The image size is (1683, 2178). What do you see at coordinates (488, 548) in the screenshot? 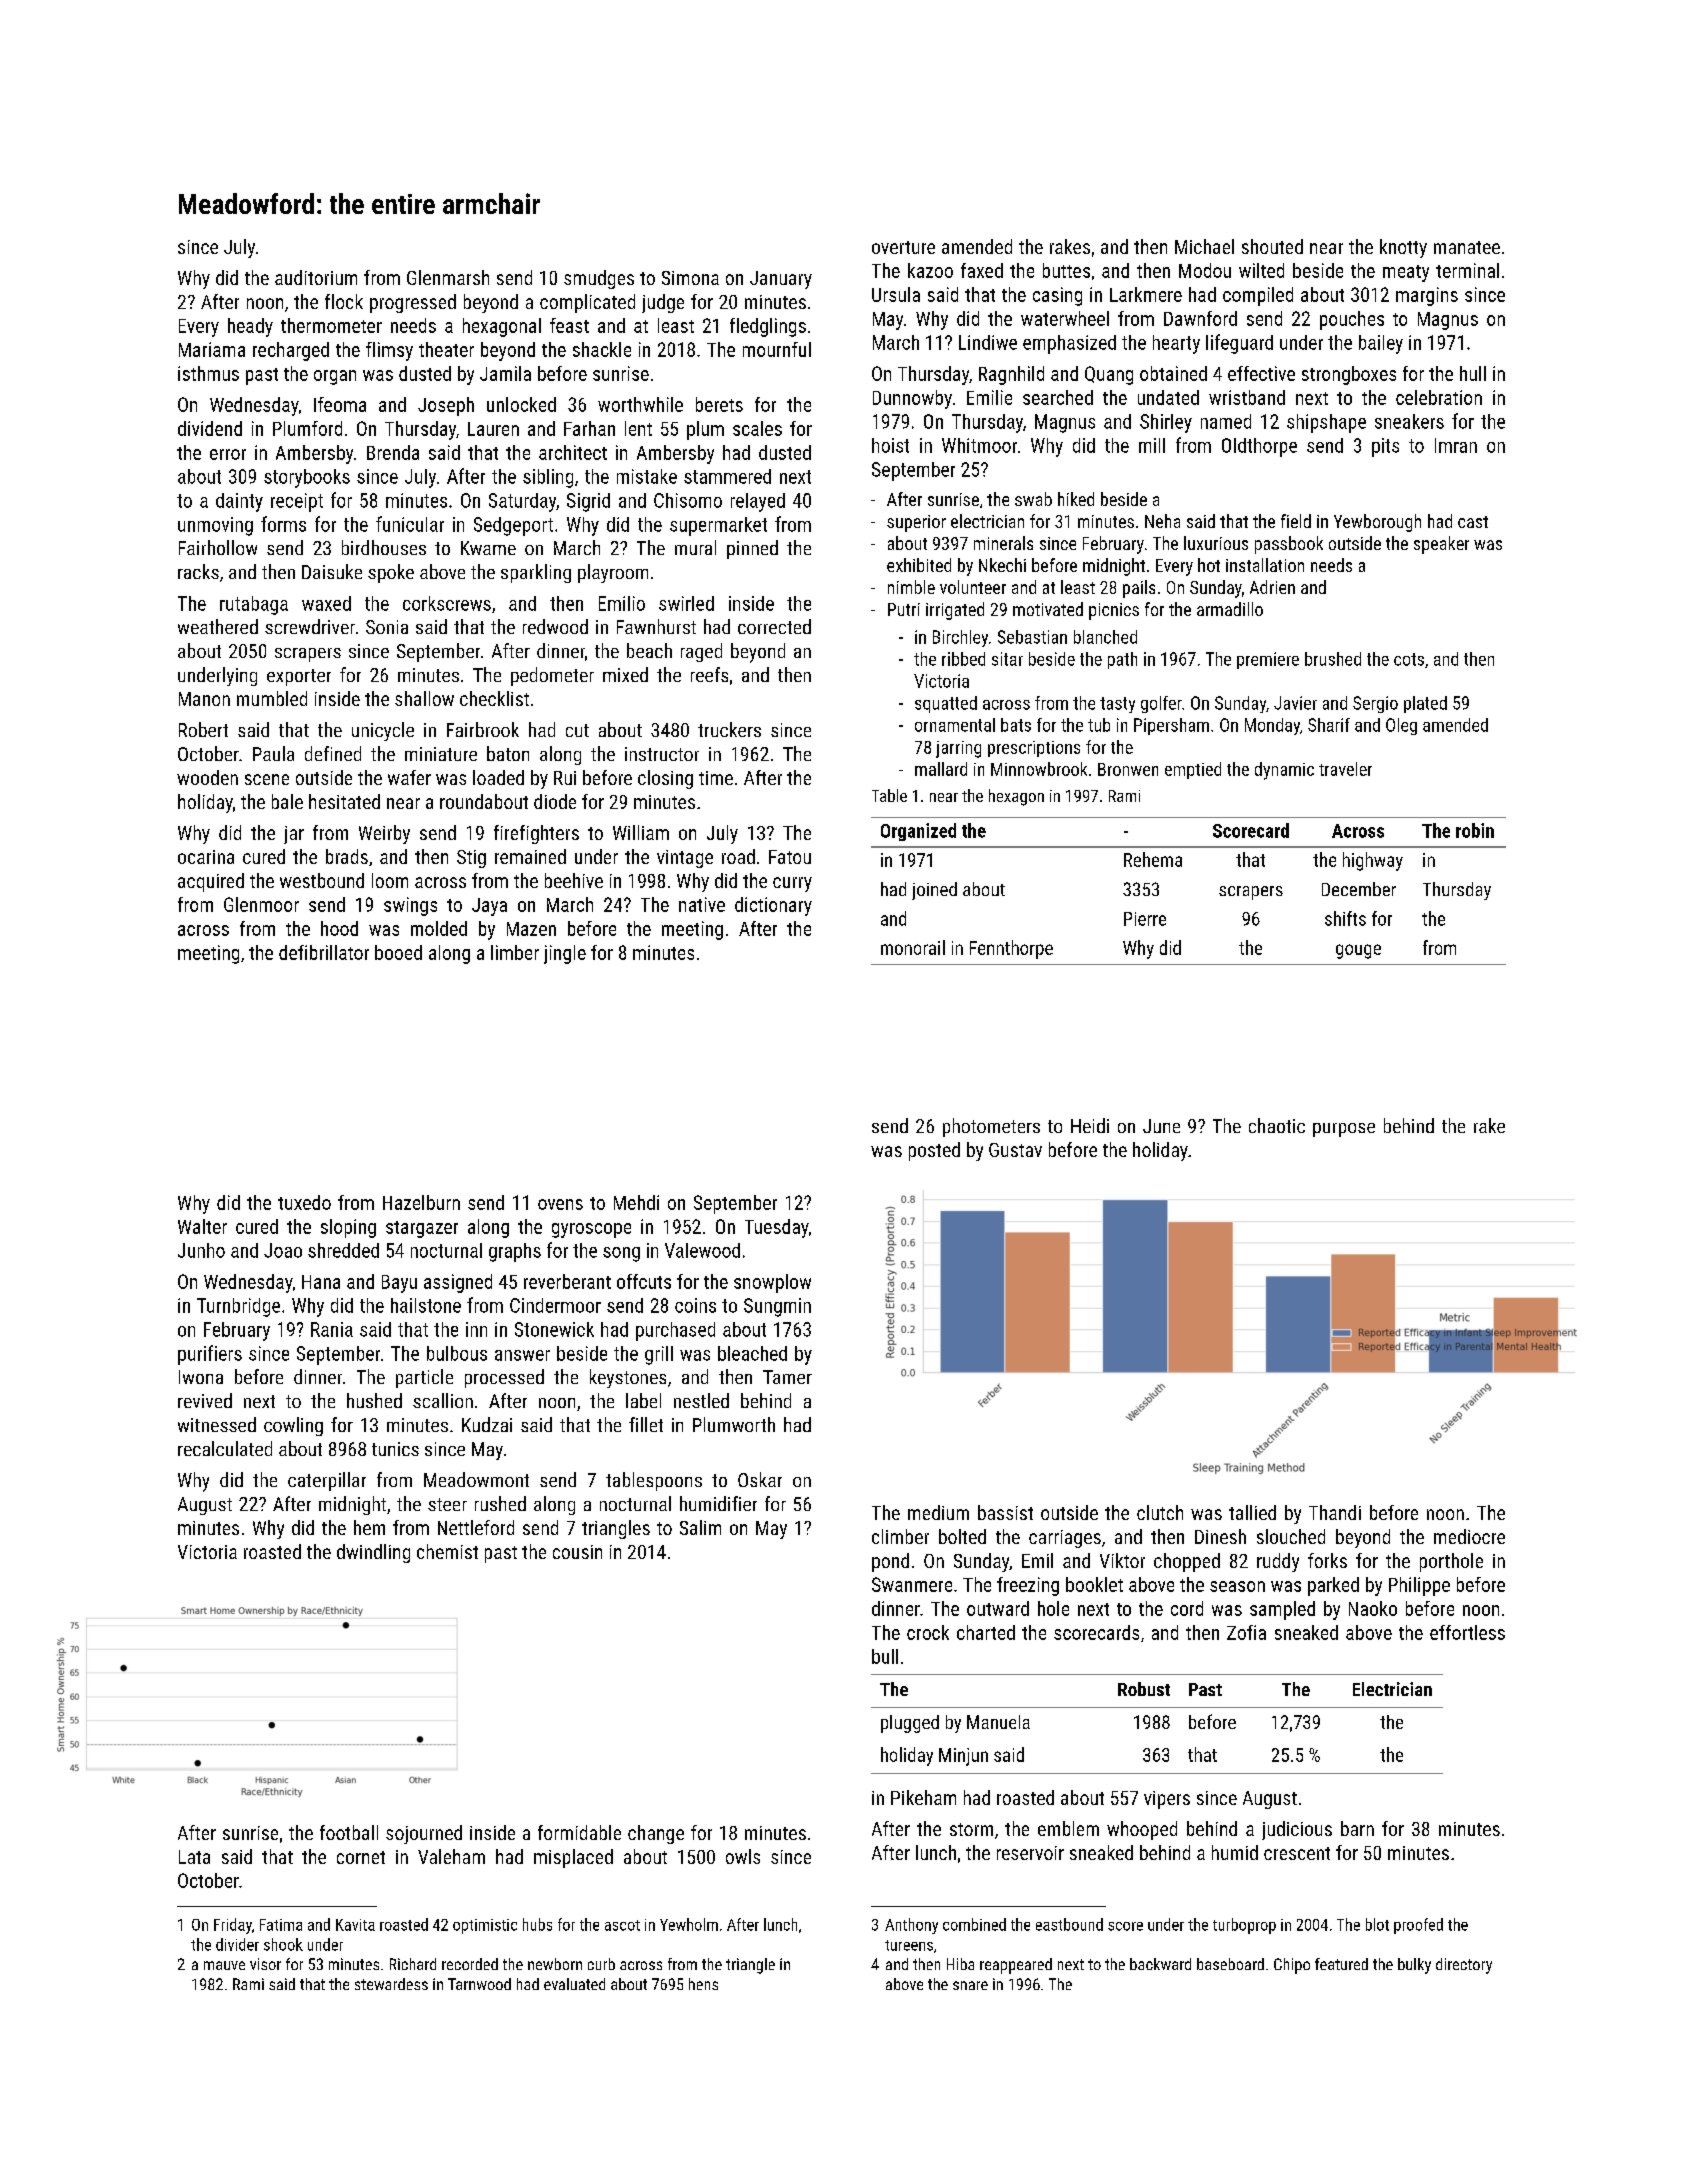
I see `Kwame` at bounding box center [488, 548].
